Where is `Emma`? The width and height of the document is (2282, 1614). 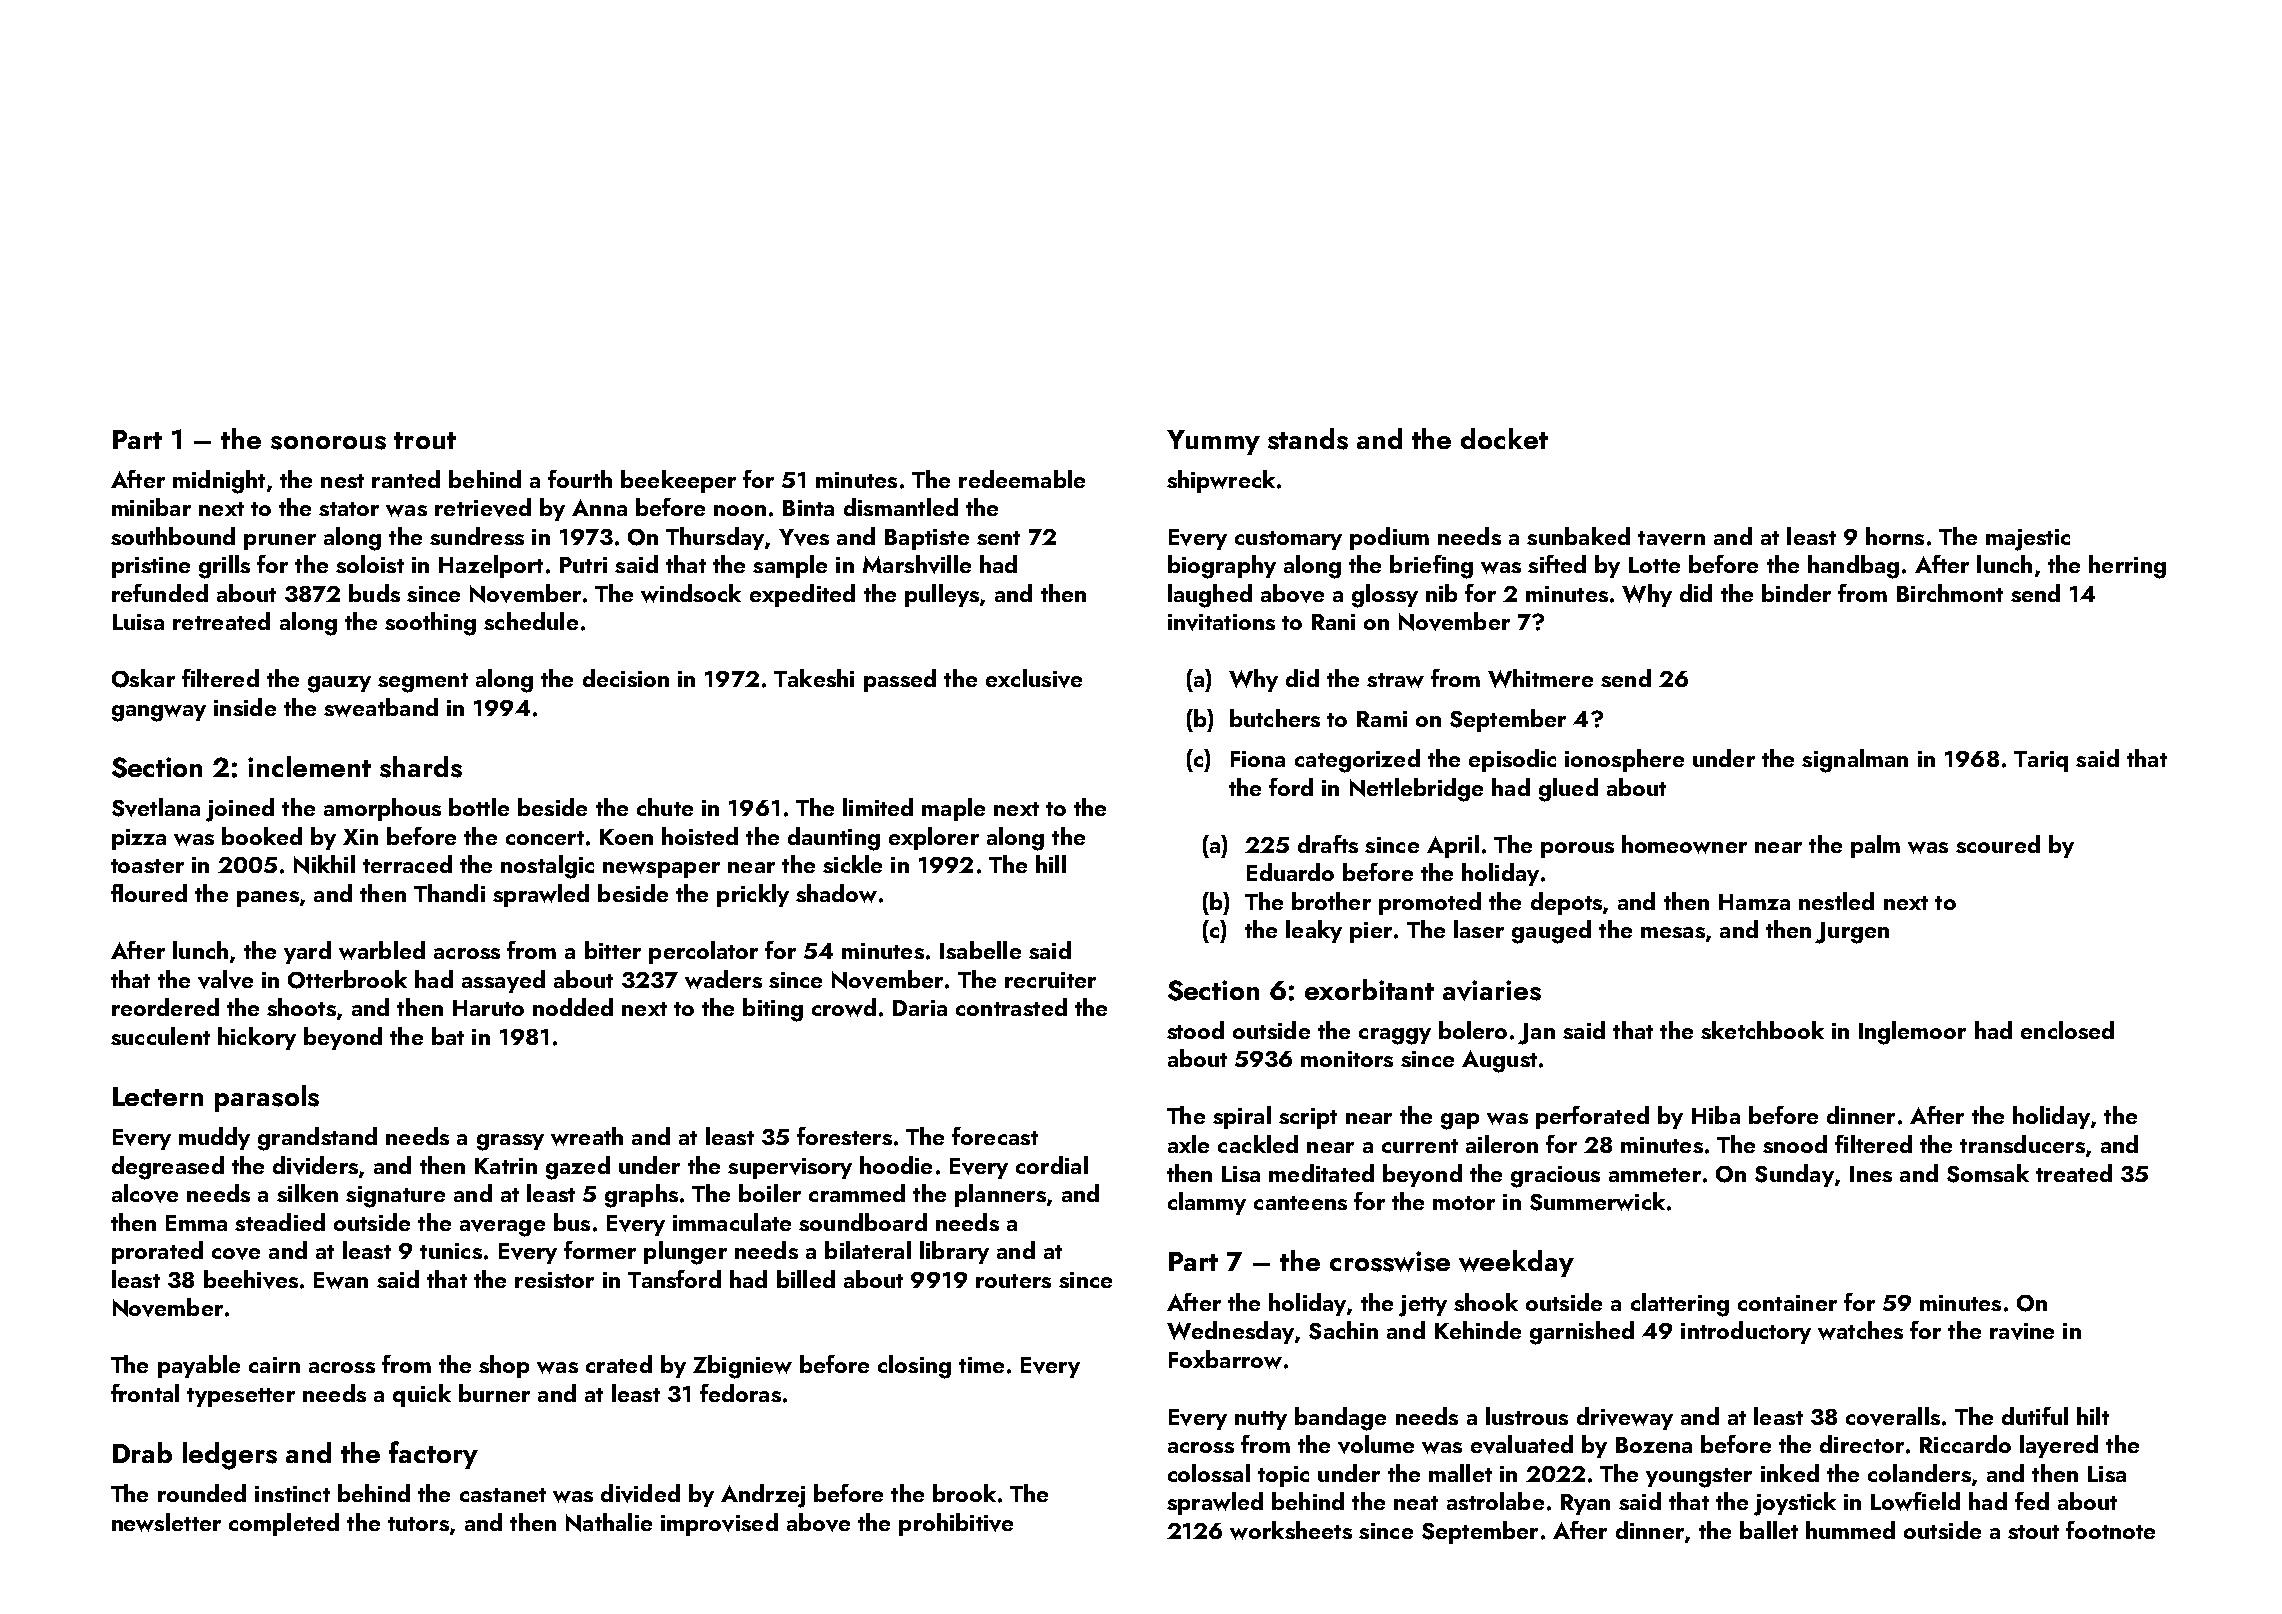 Emma is located at coordinates (196, 1223).
